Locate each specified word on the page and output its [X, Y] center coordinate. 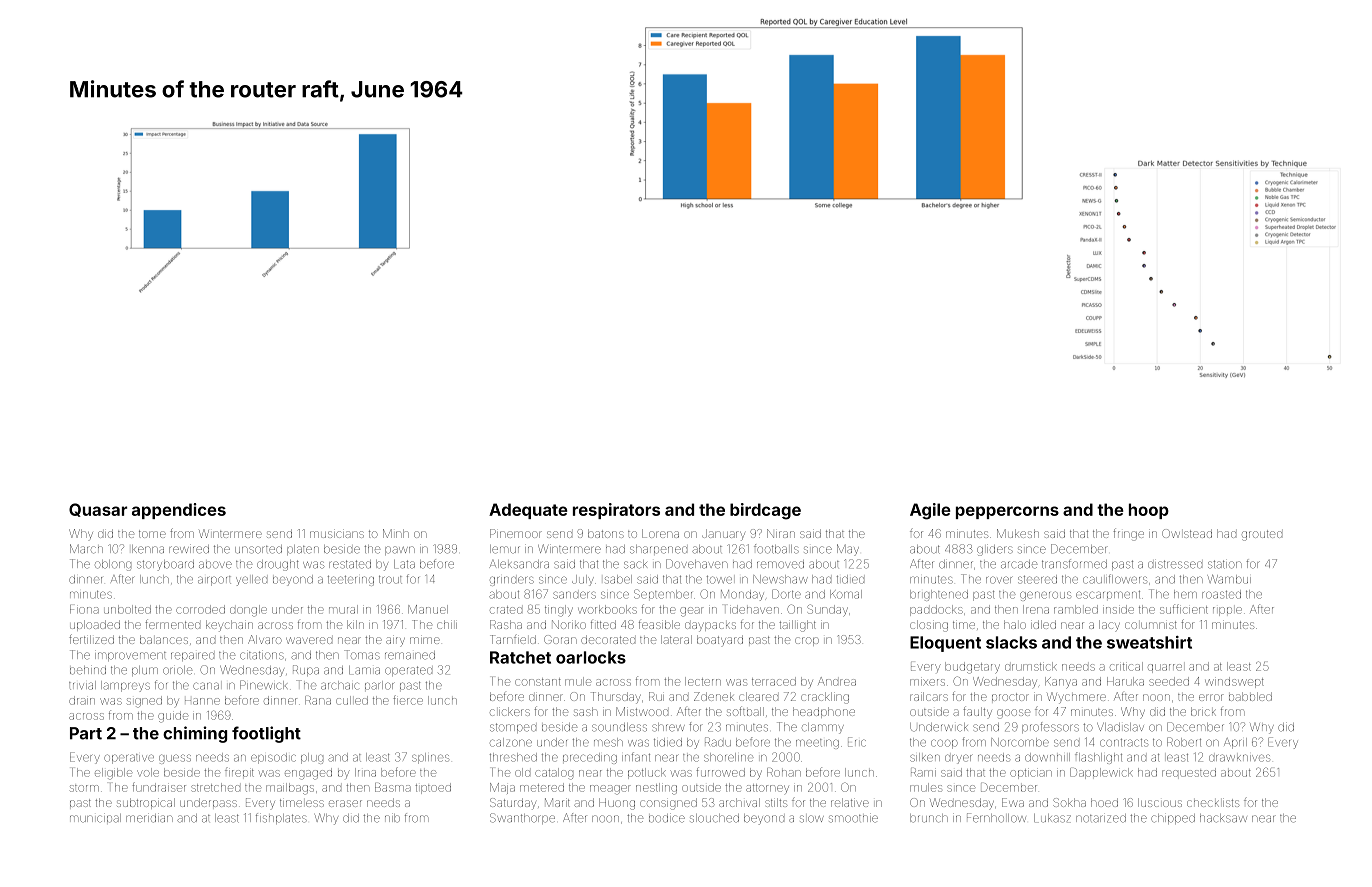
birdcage [765, 511]
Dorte [786, 594]
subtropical [146, 803]
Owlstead [1187, 533]
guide [173, 717]
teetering [351, 581]
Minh [396, 533]
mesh [608, 742]
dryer [958, 759]
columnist [1151, 625]
